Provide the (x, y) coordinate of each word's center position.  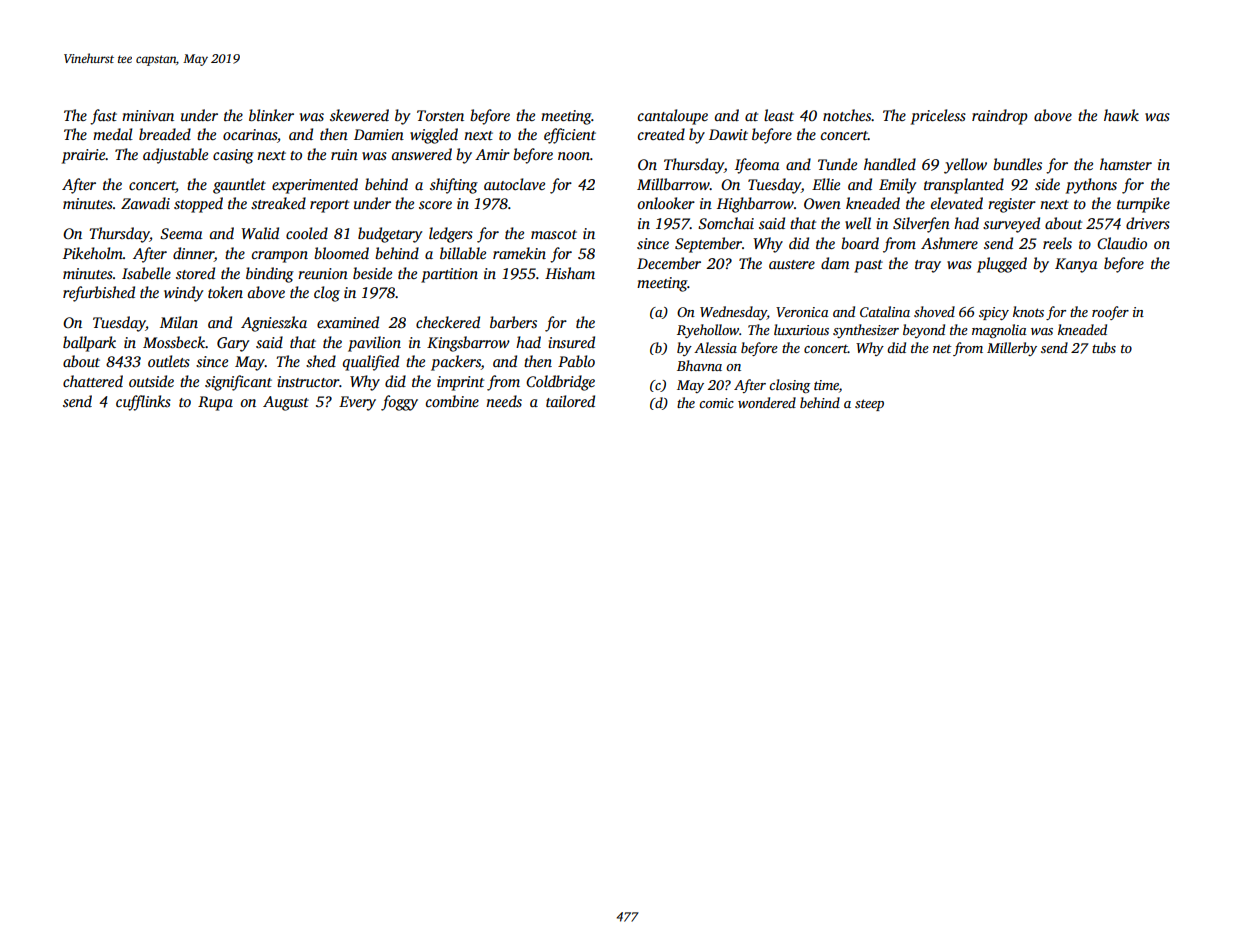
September (708, 245)
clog (327, 294)
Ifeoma (757, 166)
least (779, 115)
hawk (1121, 115)
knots (1028, 311)
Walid (260, 233)
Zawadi (145, 203)
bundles (1017, 164)
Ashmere (949, 243)
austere (792, 264)
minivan (148, 115)
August (286, 403)
